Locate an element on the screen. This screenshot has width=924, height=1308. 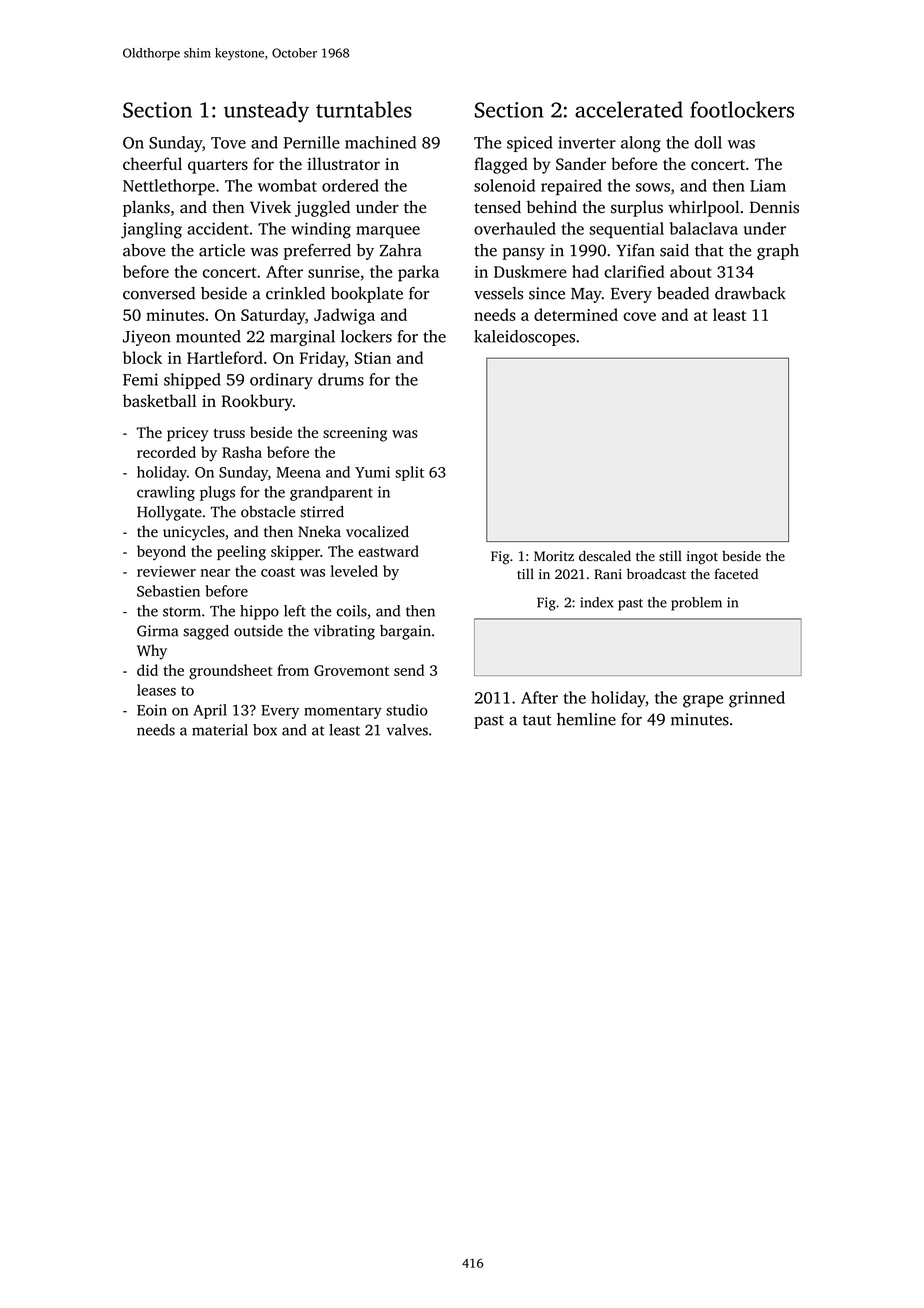
cheerful is located at coordinates (152, 163).
